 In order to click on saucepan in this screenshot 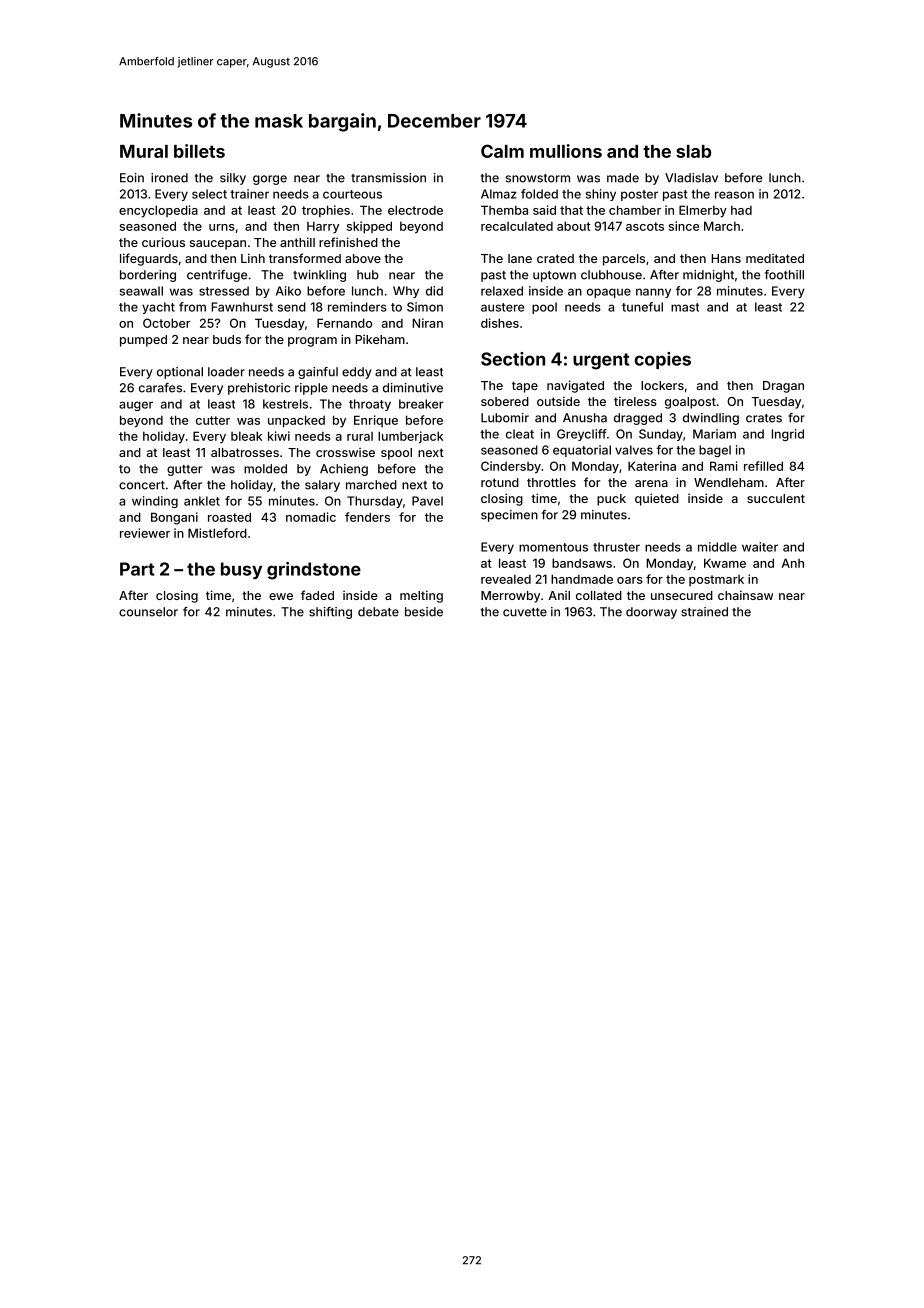, I will do `click(218, 245)`.
